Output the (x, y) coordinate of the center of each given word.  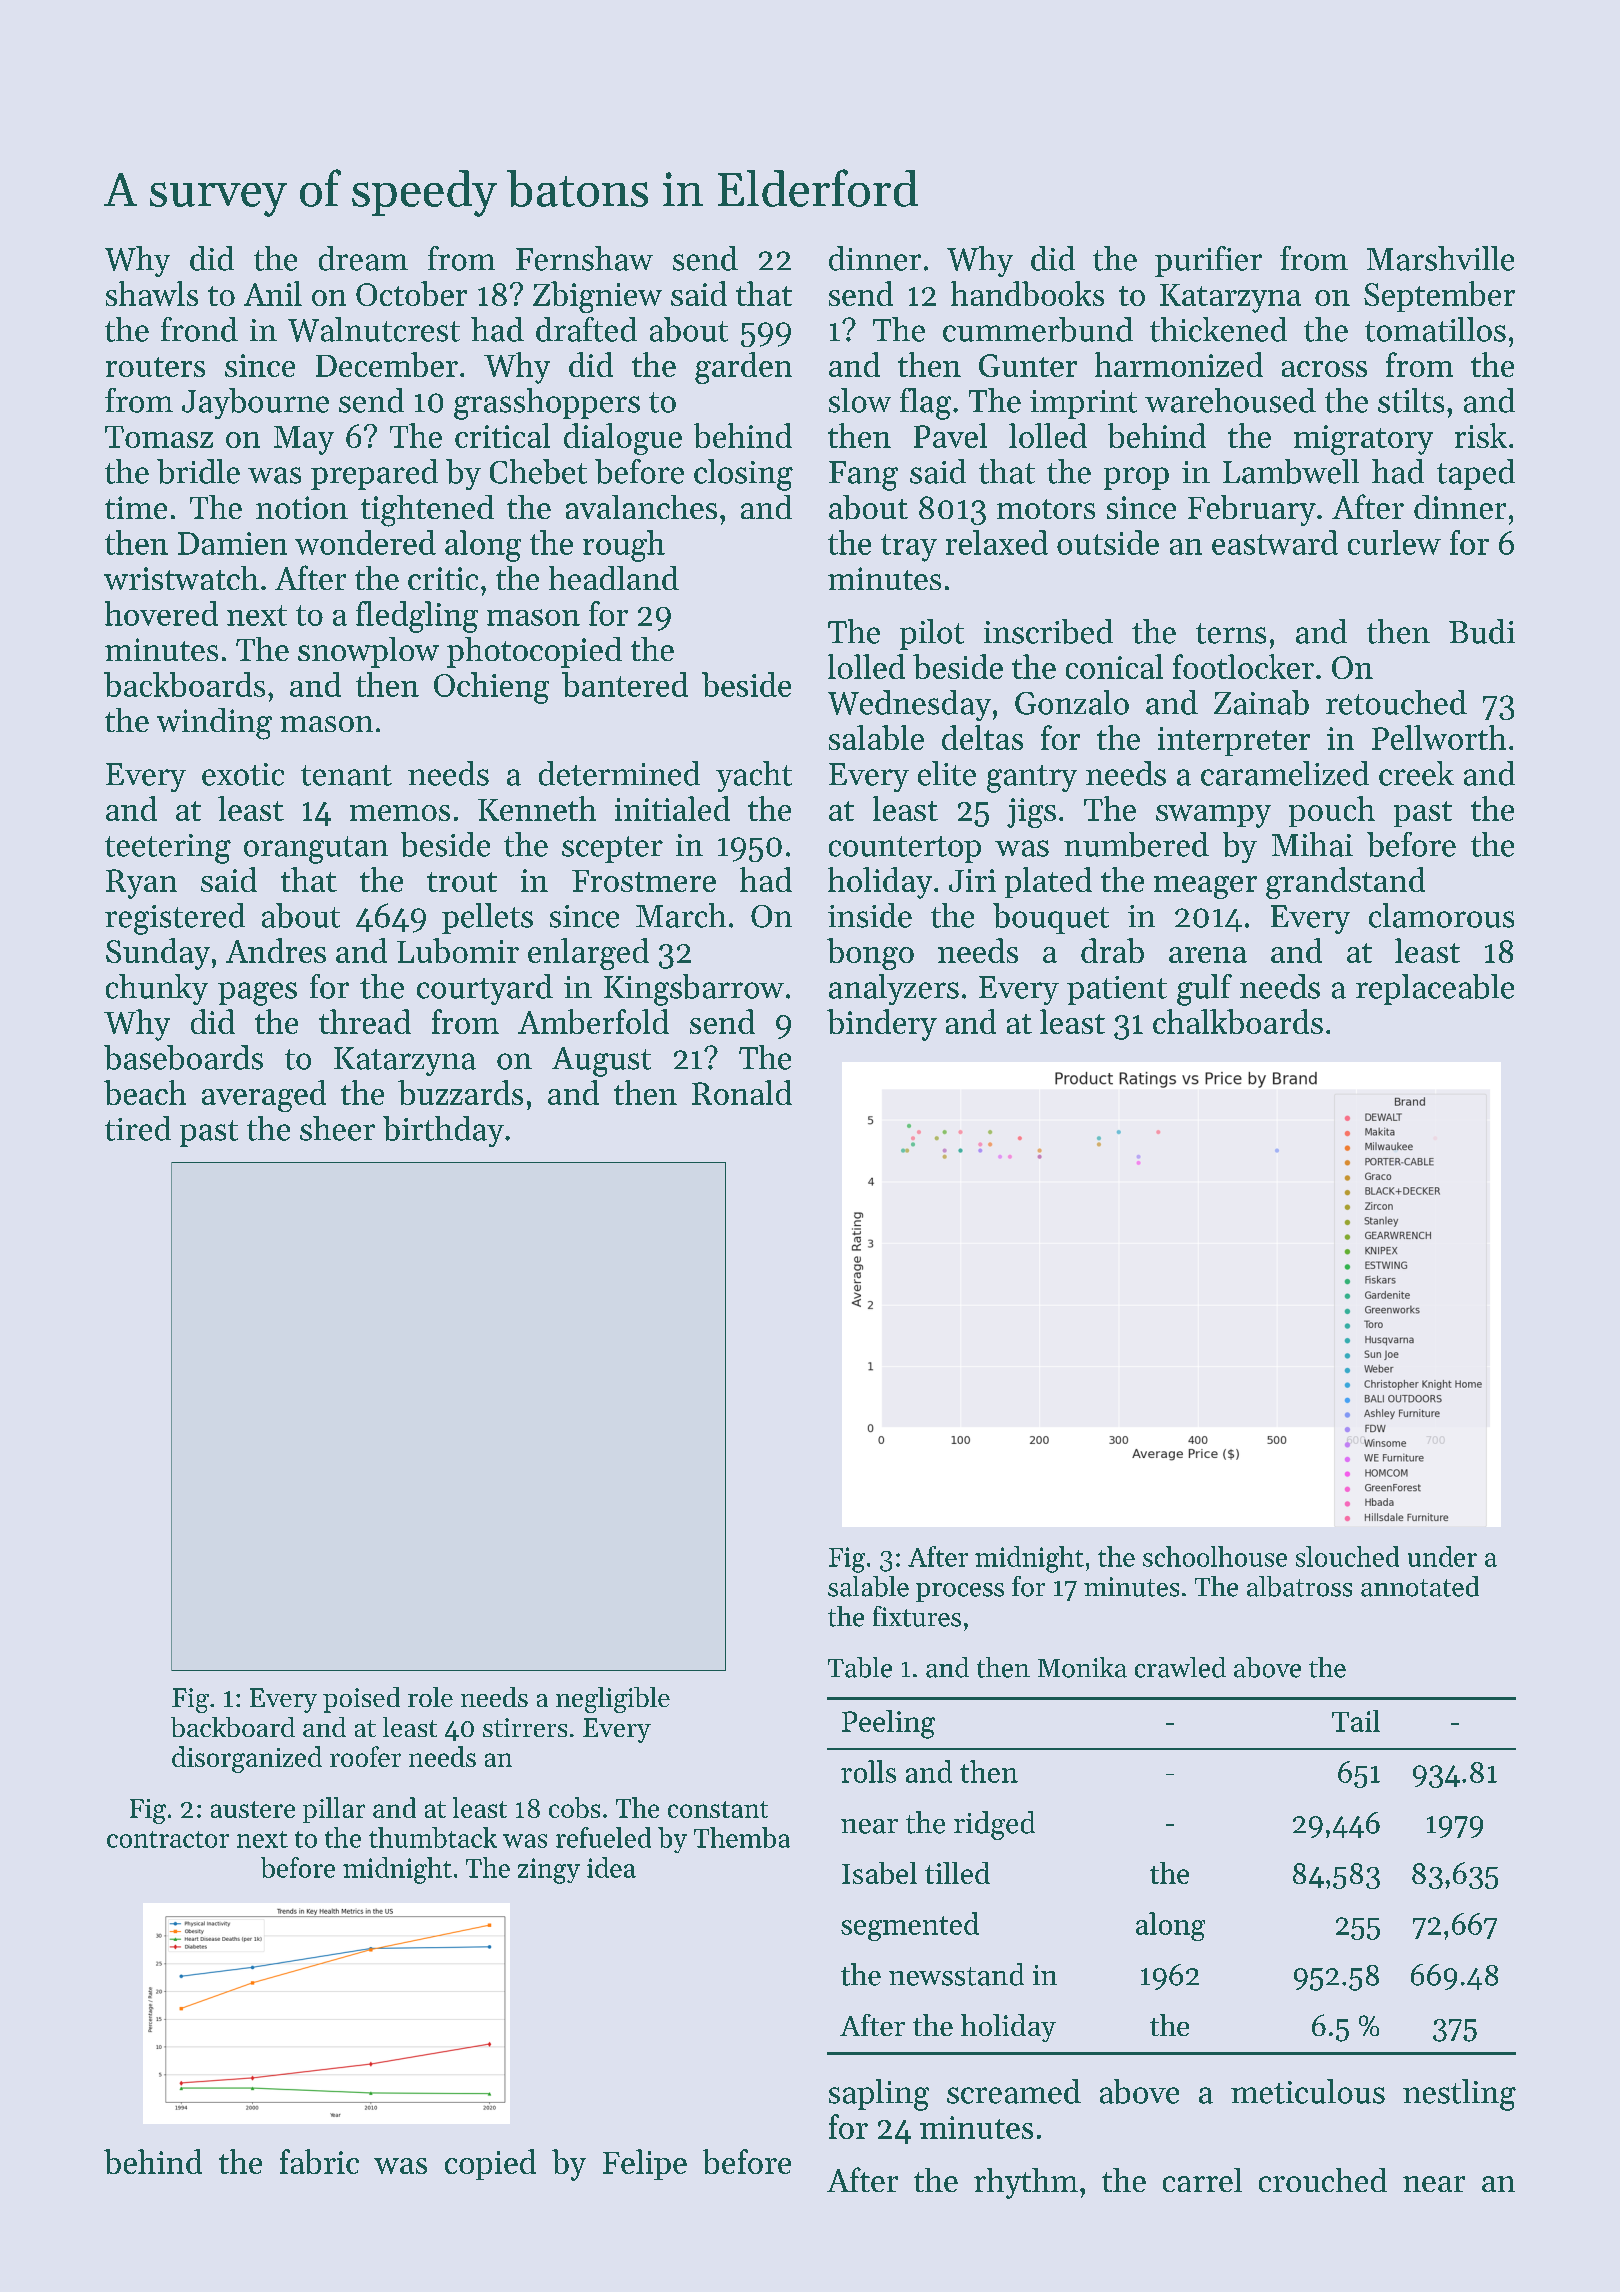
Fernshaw (584, 258)
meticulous (1308, 2091)
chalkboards (1238, 1021)
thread (365, 1021)
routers (155, 367)
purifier (1208, 261)
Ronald (742, 1092)
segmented (910, 1926)
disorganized (247, 1759)
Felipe (645, 2164)
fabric (319, 2161)
